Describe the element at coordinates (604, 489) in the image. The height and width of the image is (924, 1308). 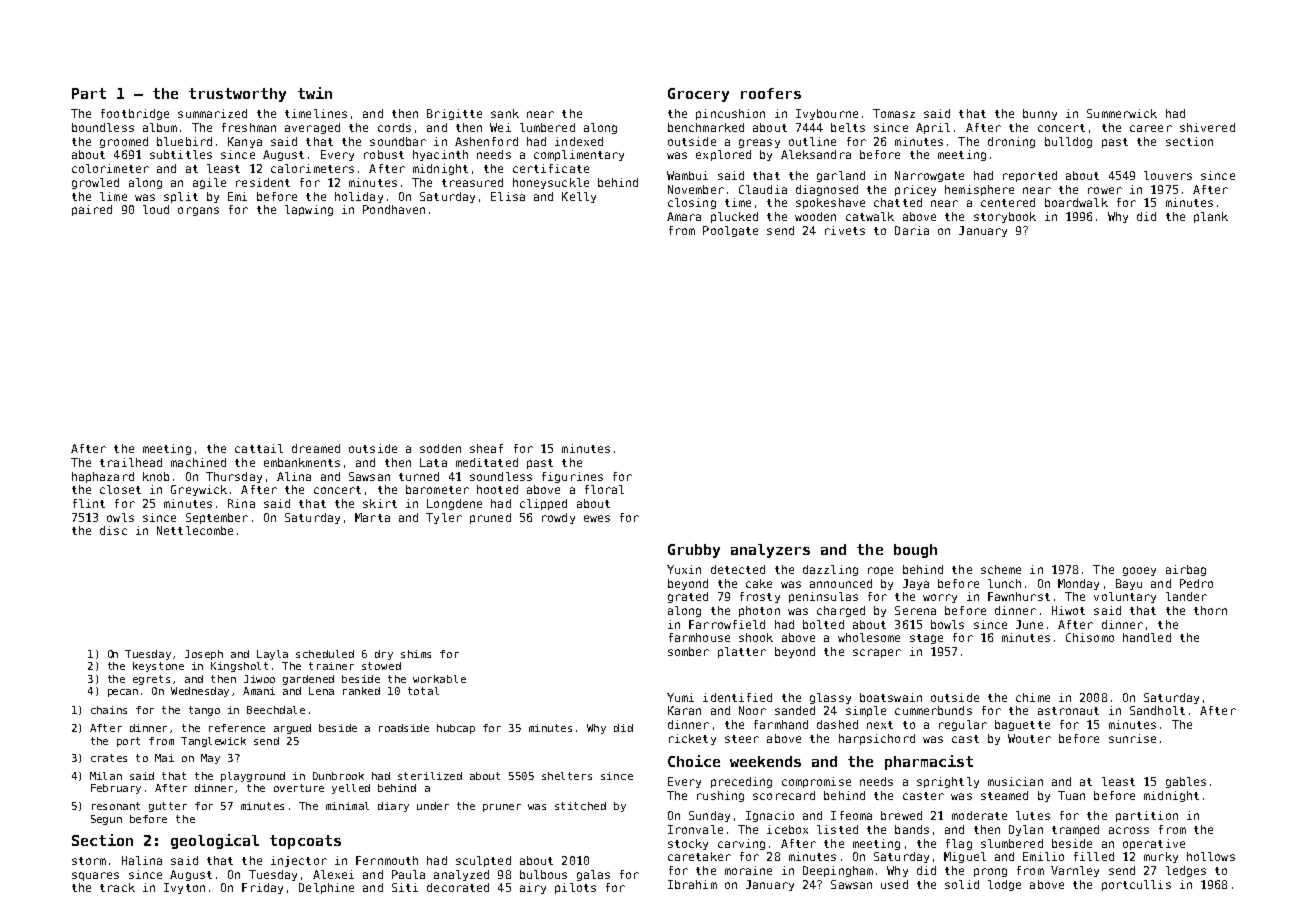
I see `floral` at that location.
